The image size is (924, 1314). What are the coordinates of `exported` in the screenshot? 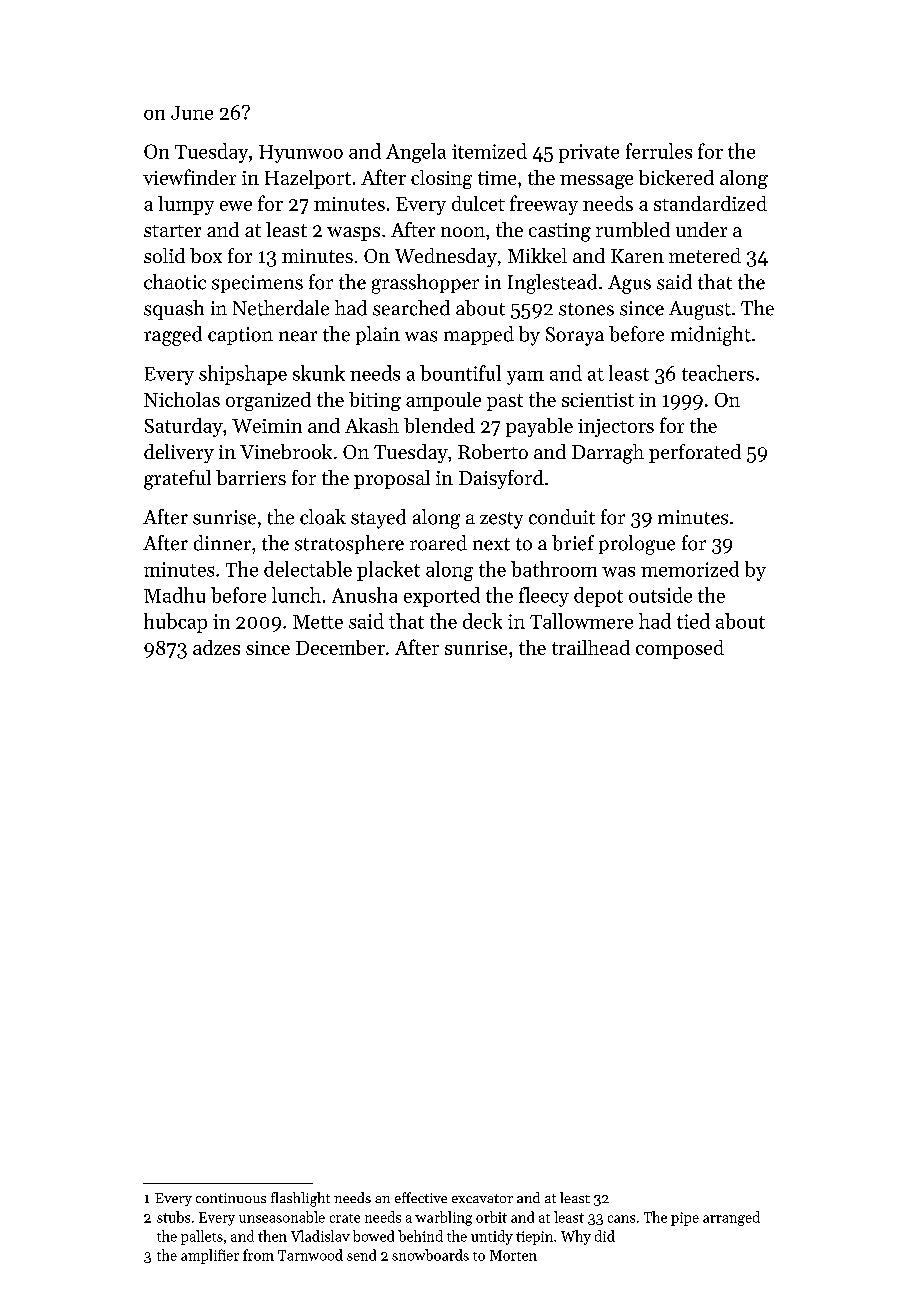 It's located at (442, 597).
